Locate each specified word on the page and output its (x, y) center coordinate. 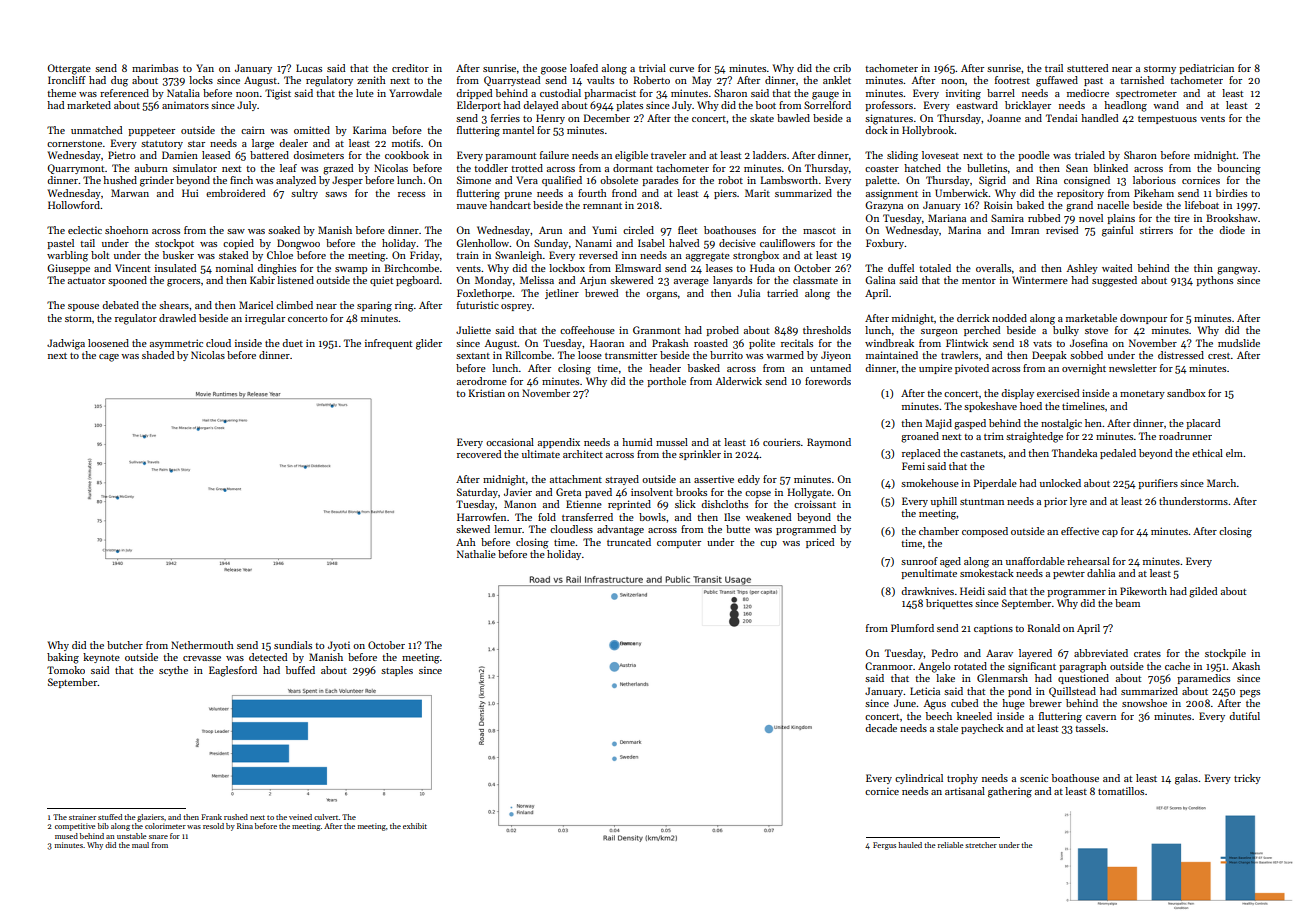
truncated (629, 542)
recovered (479, 454)
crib (842, 68)
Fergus (884, 846)
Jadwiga (66, 344)
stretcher (981, 845)
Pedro (945, 653)
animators (185, 105)
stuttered (1087, 68)
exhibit (415, 826)
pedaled (1118, 454)
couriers (781, 442)
